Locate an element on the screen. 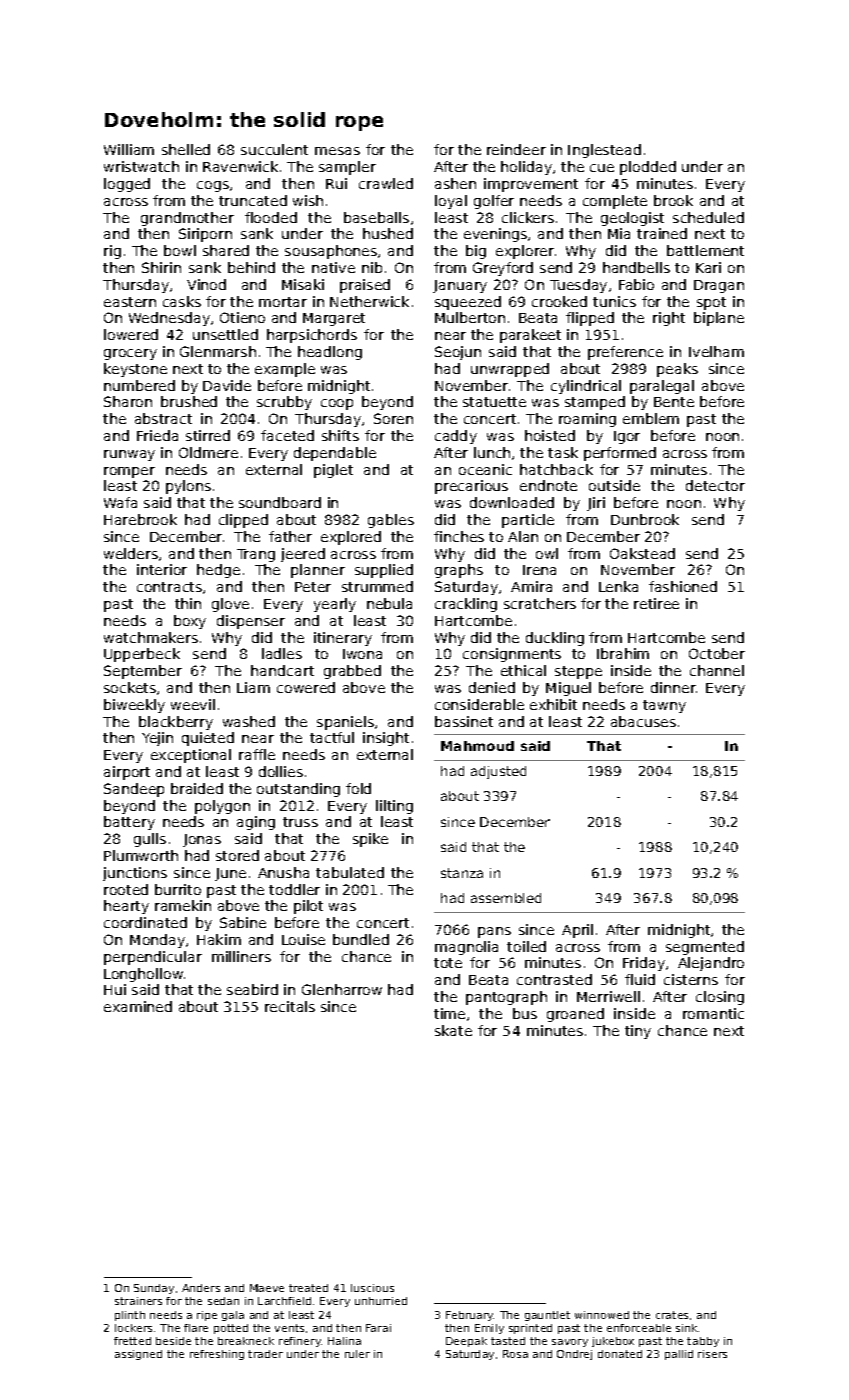  plodded is located at coordinates (648, 168).
